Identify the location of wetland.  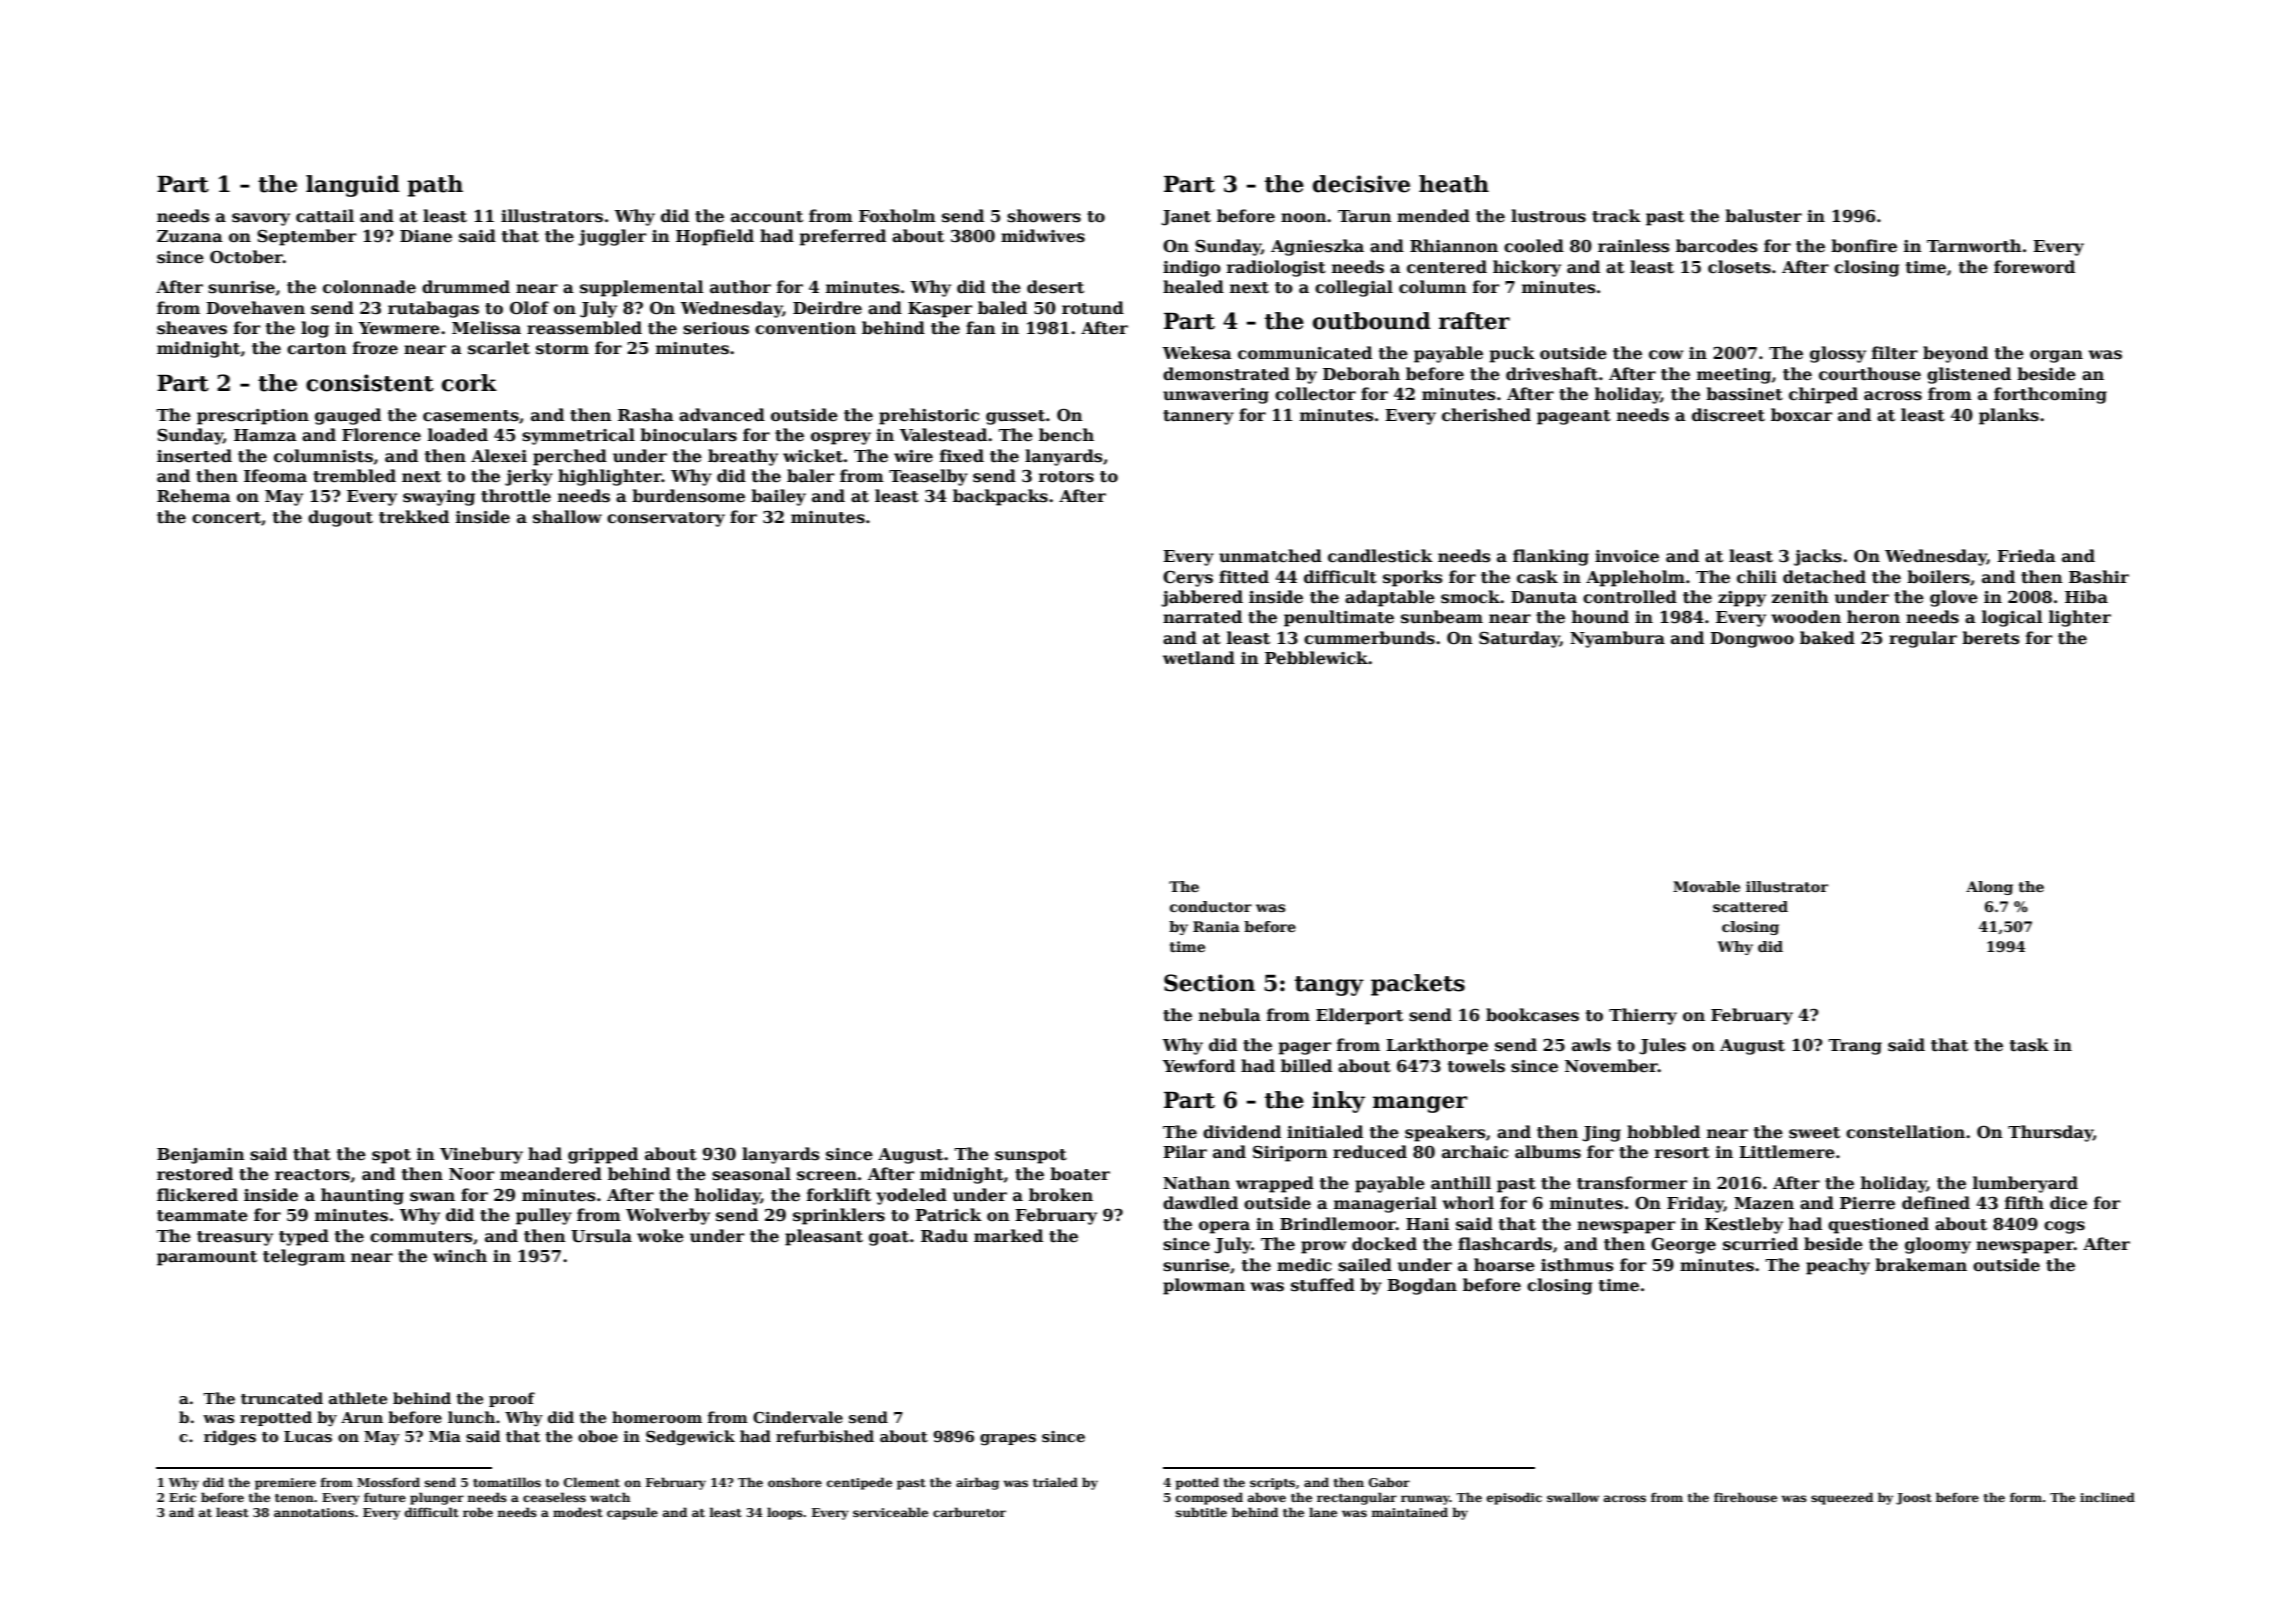
(1199, 658).
